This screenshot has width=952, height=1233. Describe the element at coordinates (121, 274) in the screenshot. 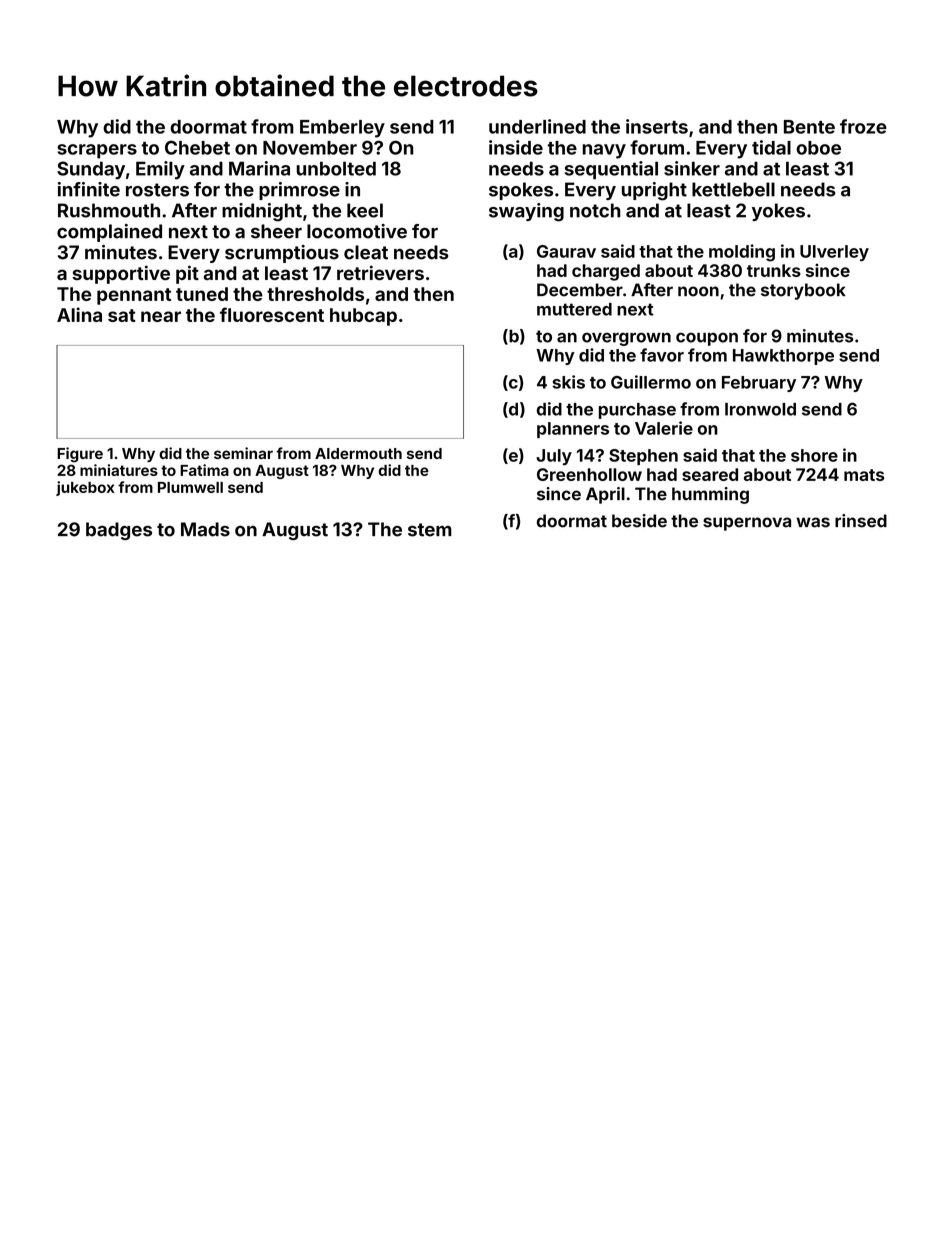

I see `supportive` at that location.
